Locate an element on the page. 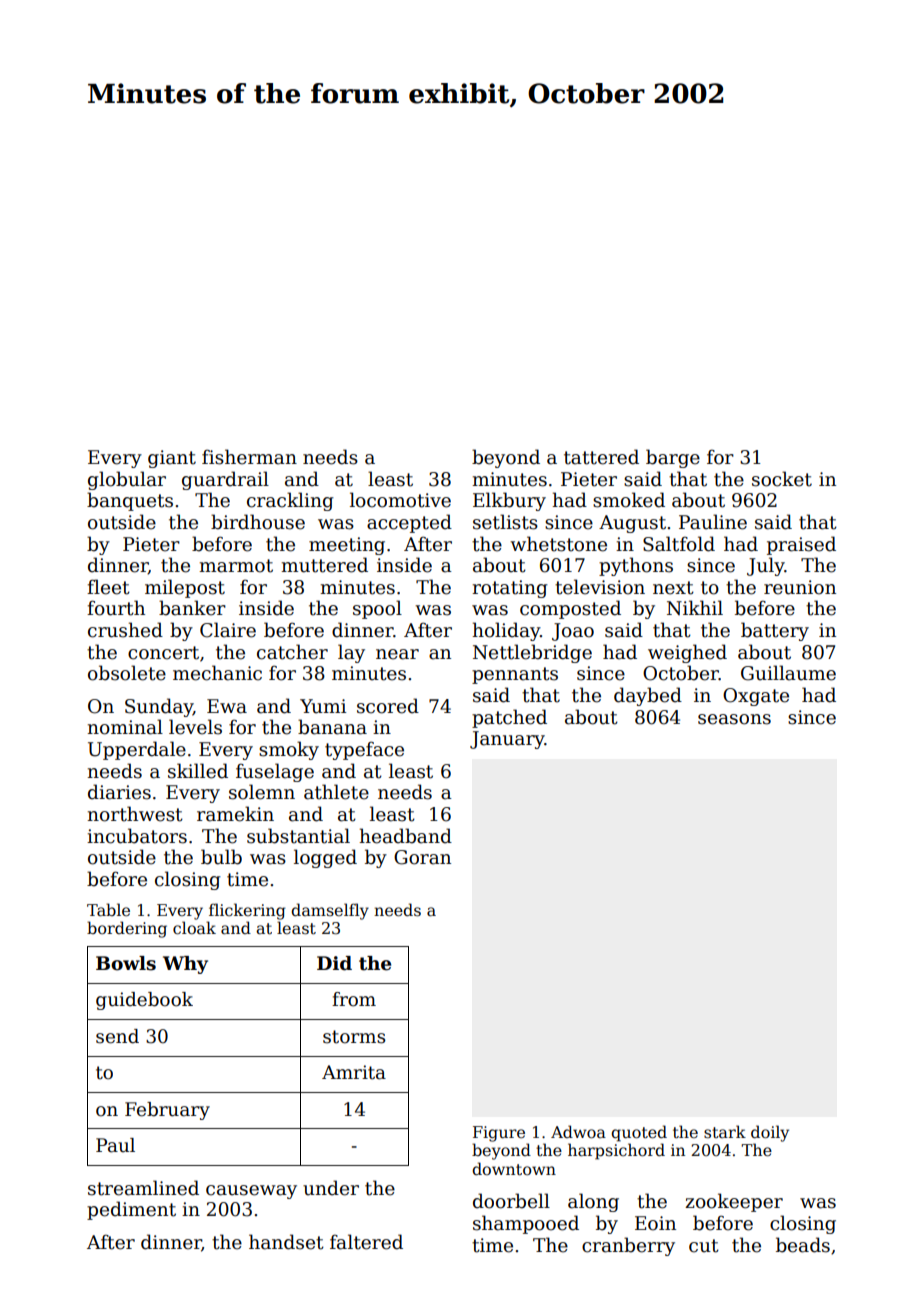  fisherman is located at coordinates (249, 457).
